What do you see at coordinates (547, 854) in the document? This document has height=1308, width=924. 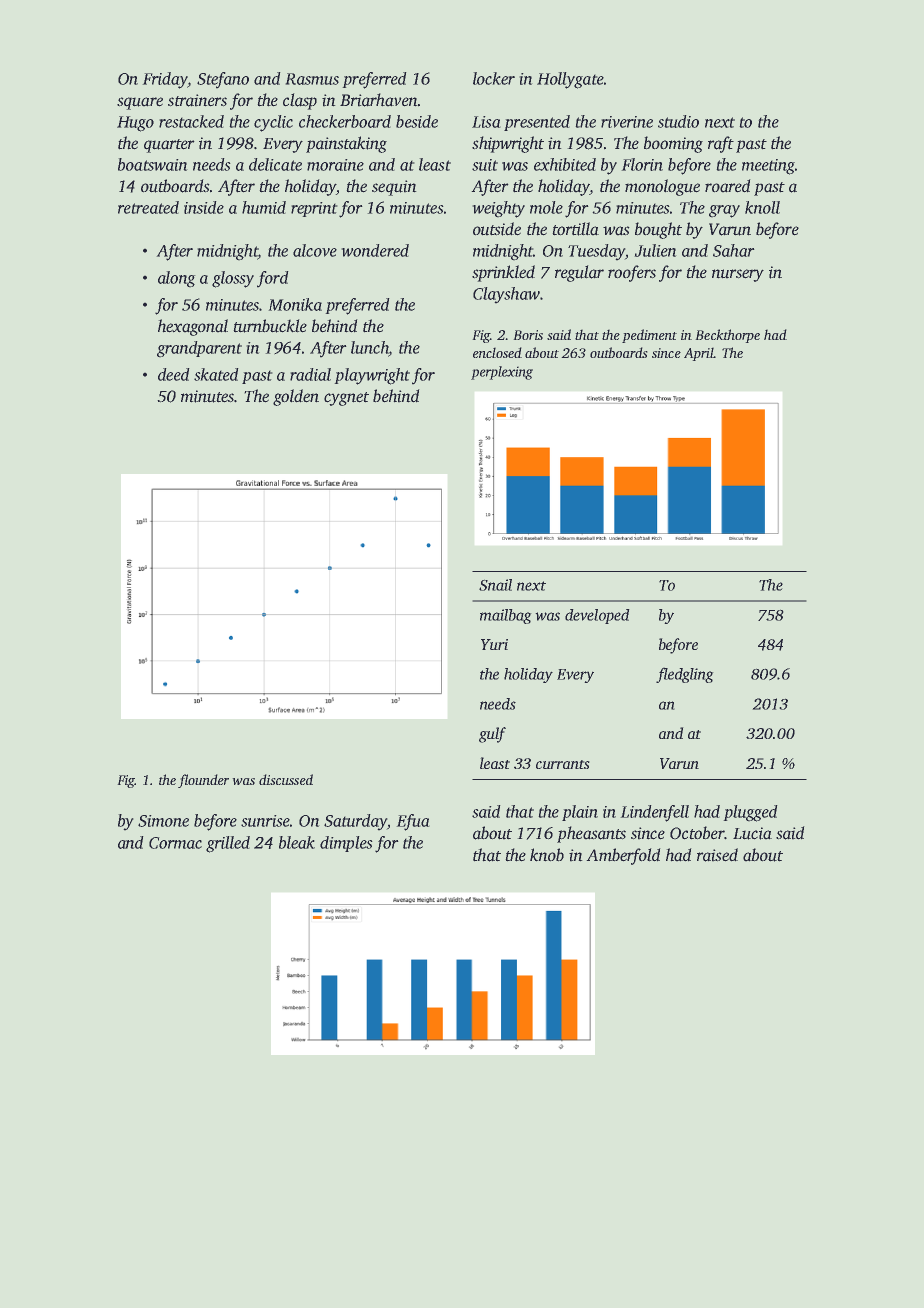 I see `knob` at bounding box center [547, 854].
